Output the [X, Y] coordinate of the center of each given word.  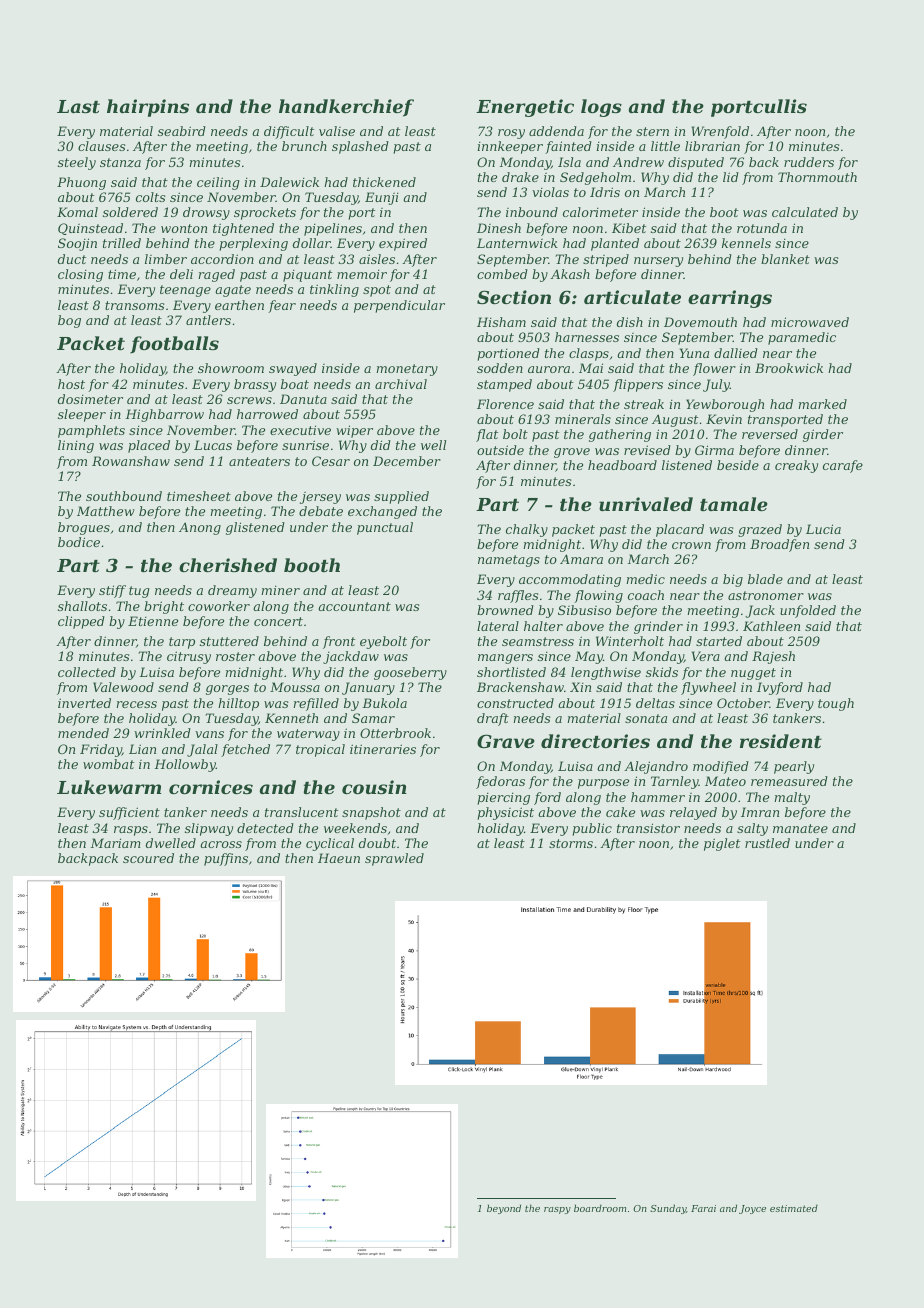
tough [836, 704]
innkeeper [510, 147]
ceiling [218, 183]
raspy [557, 1210]
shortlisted [511, 672]
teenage [185, 291]
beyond [504, 1209]
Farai [703, 1208]
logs [601, 108]
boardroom [600, 1208]
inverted [84, 703]
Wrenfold [720, 132]
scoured [148, 858]
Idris [605, 192]
